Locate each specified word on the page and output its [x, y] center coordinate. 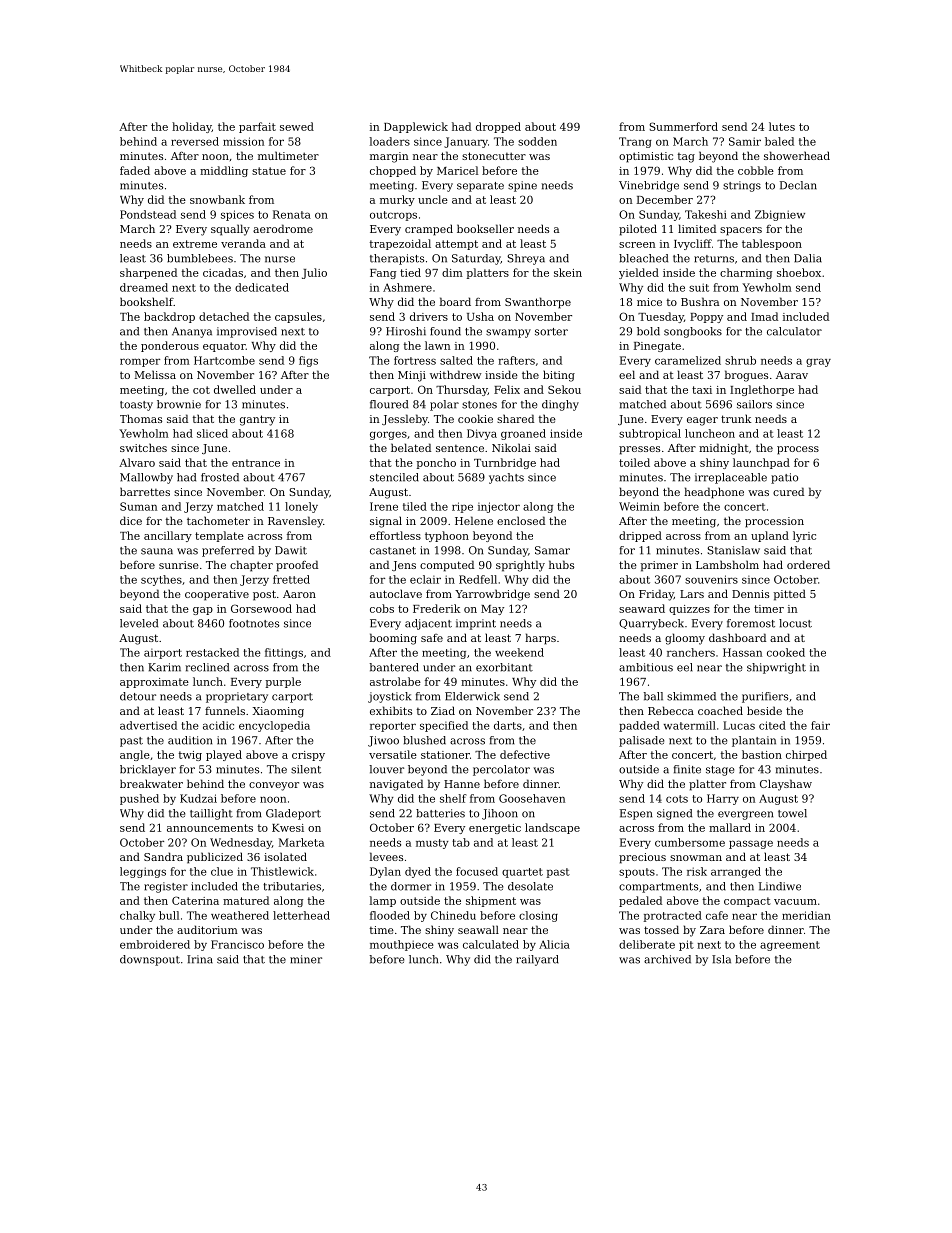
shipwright [776, 668]
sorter [551, 332]
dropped [498, 127]
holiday [192, 127]
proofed [297, 566]
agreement [790, 946]
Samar [552, 550]
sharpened [148, 273]
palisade [641, 741]
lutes [782, 126]
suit [699, 287]
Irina [200, 959]
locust [795, 623]
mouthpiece [402, 945]
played [224, 755]
